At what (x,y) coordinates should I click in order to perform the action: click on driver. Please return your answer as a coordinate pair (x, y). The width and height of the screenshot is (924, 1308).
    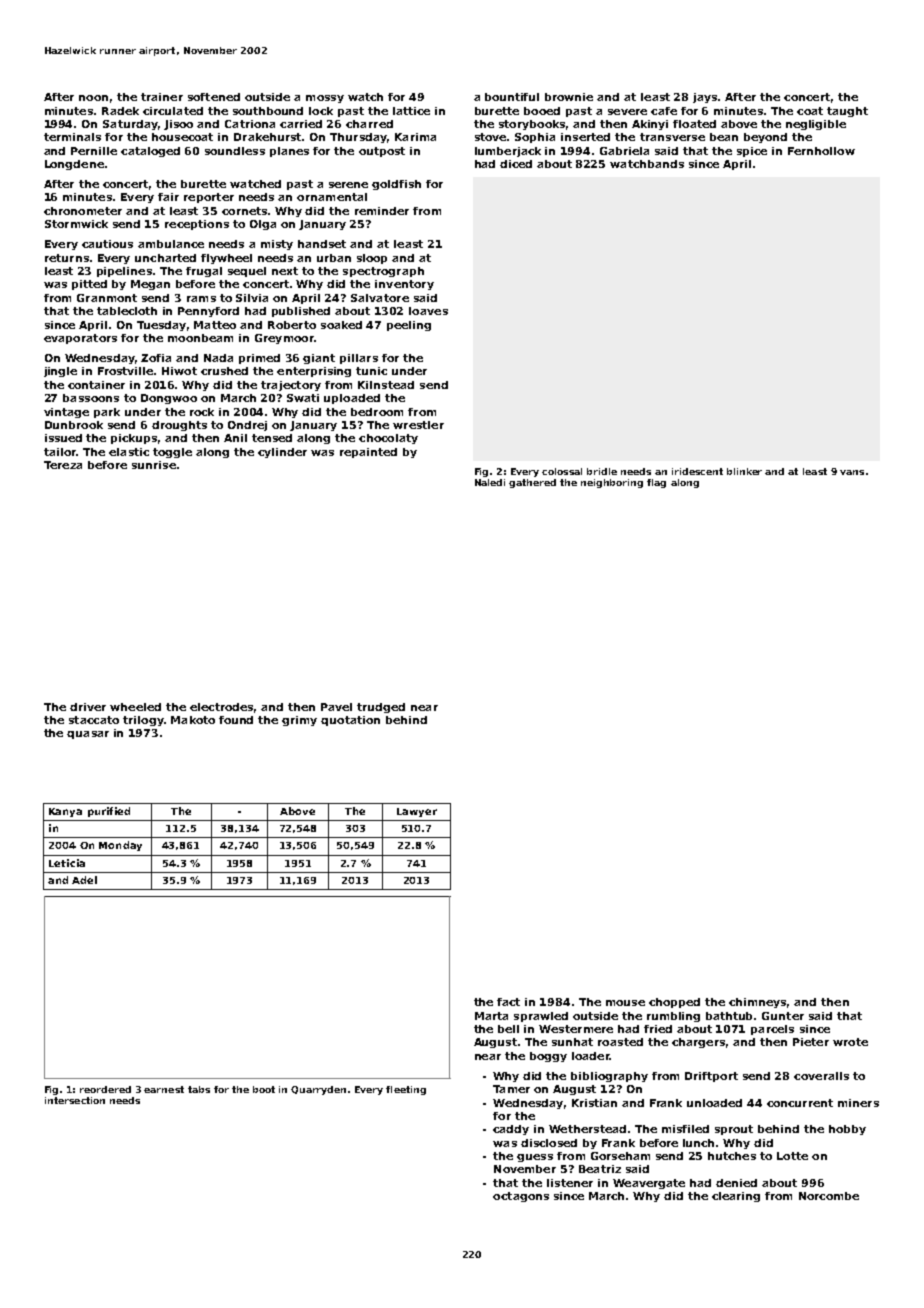
    Looking at the image, I should click on (88, 707).
